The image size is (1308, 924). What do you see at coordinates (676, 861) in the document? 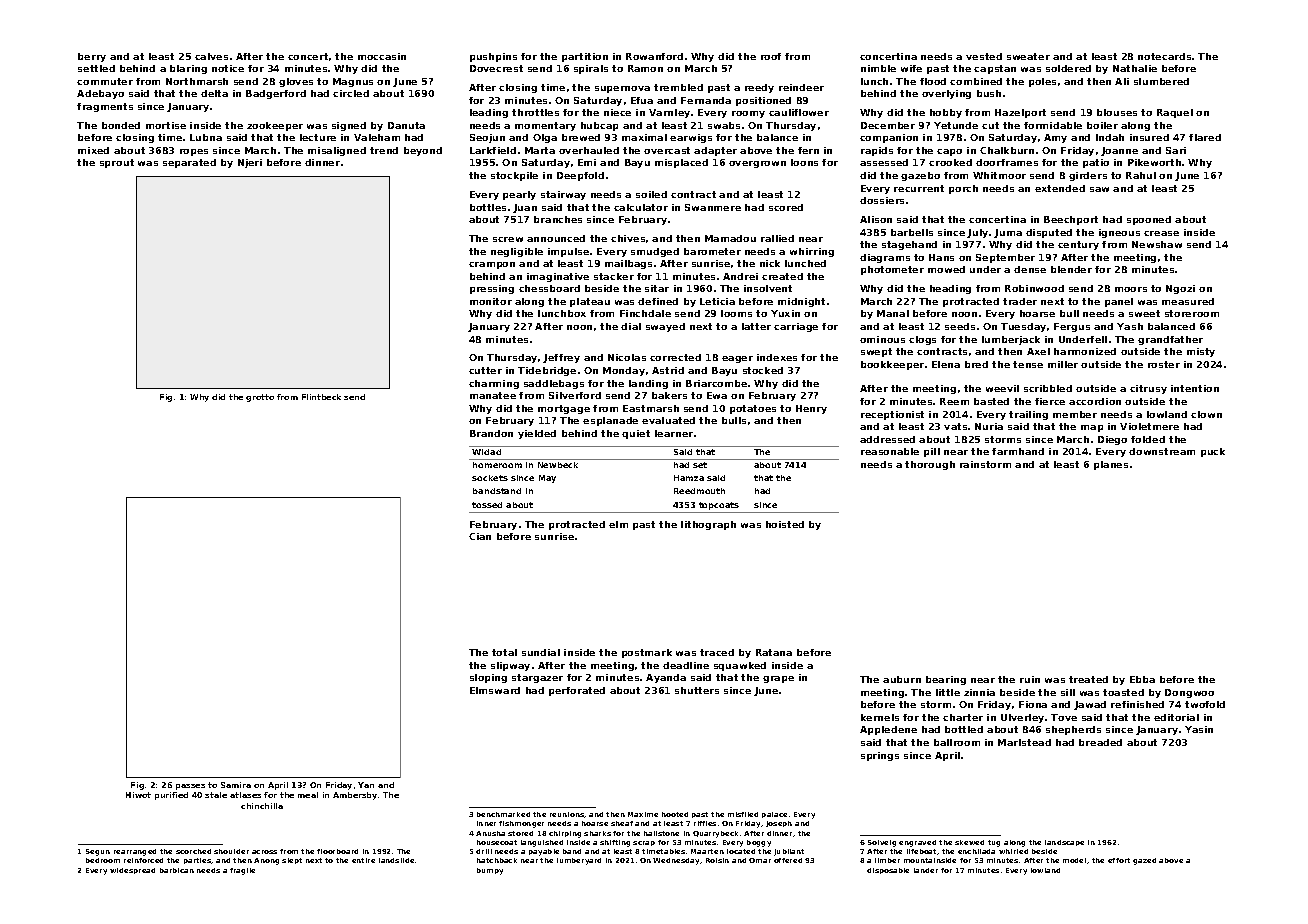
I see `Wednesday` at bounding box center [676, 861].
